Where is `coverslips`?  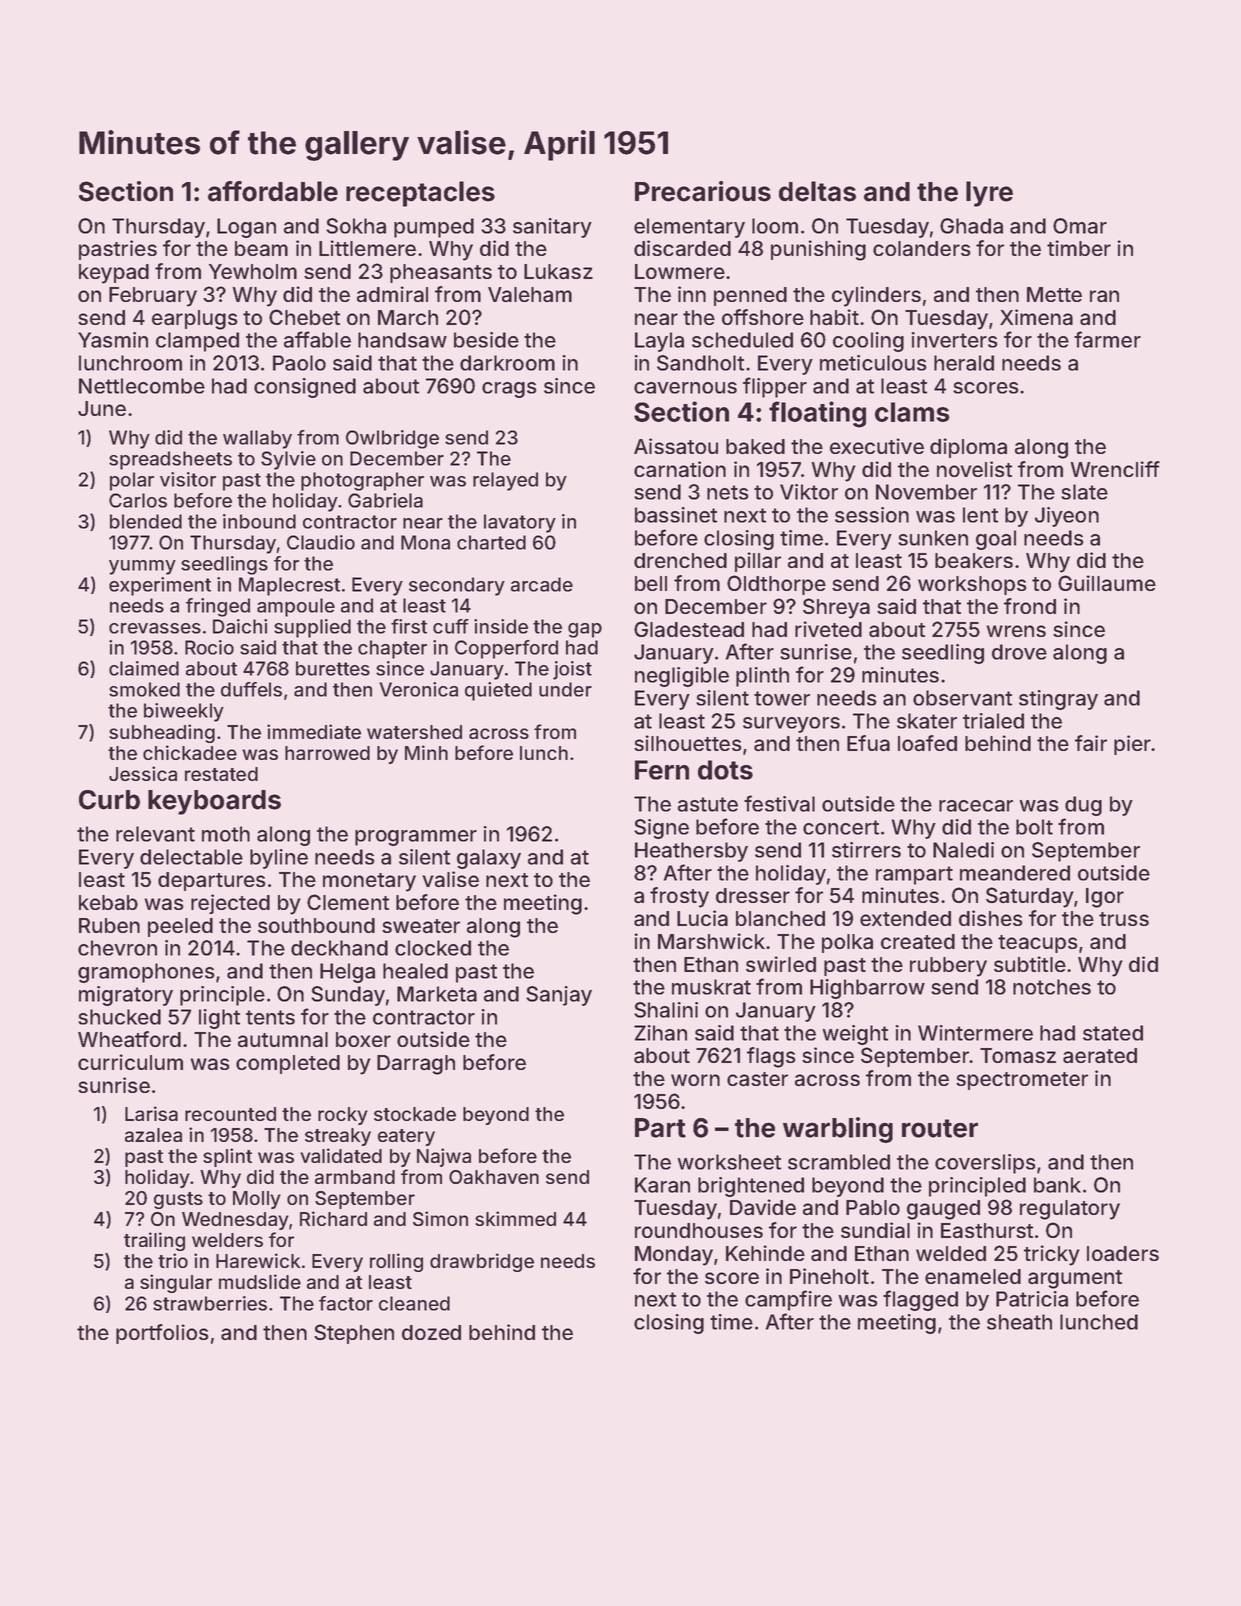
coverslips is located at coordinates (985, 1164).
